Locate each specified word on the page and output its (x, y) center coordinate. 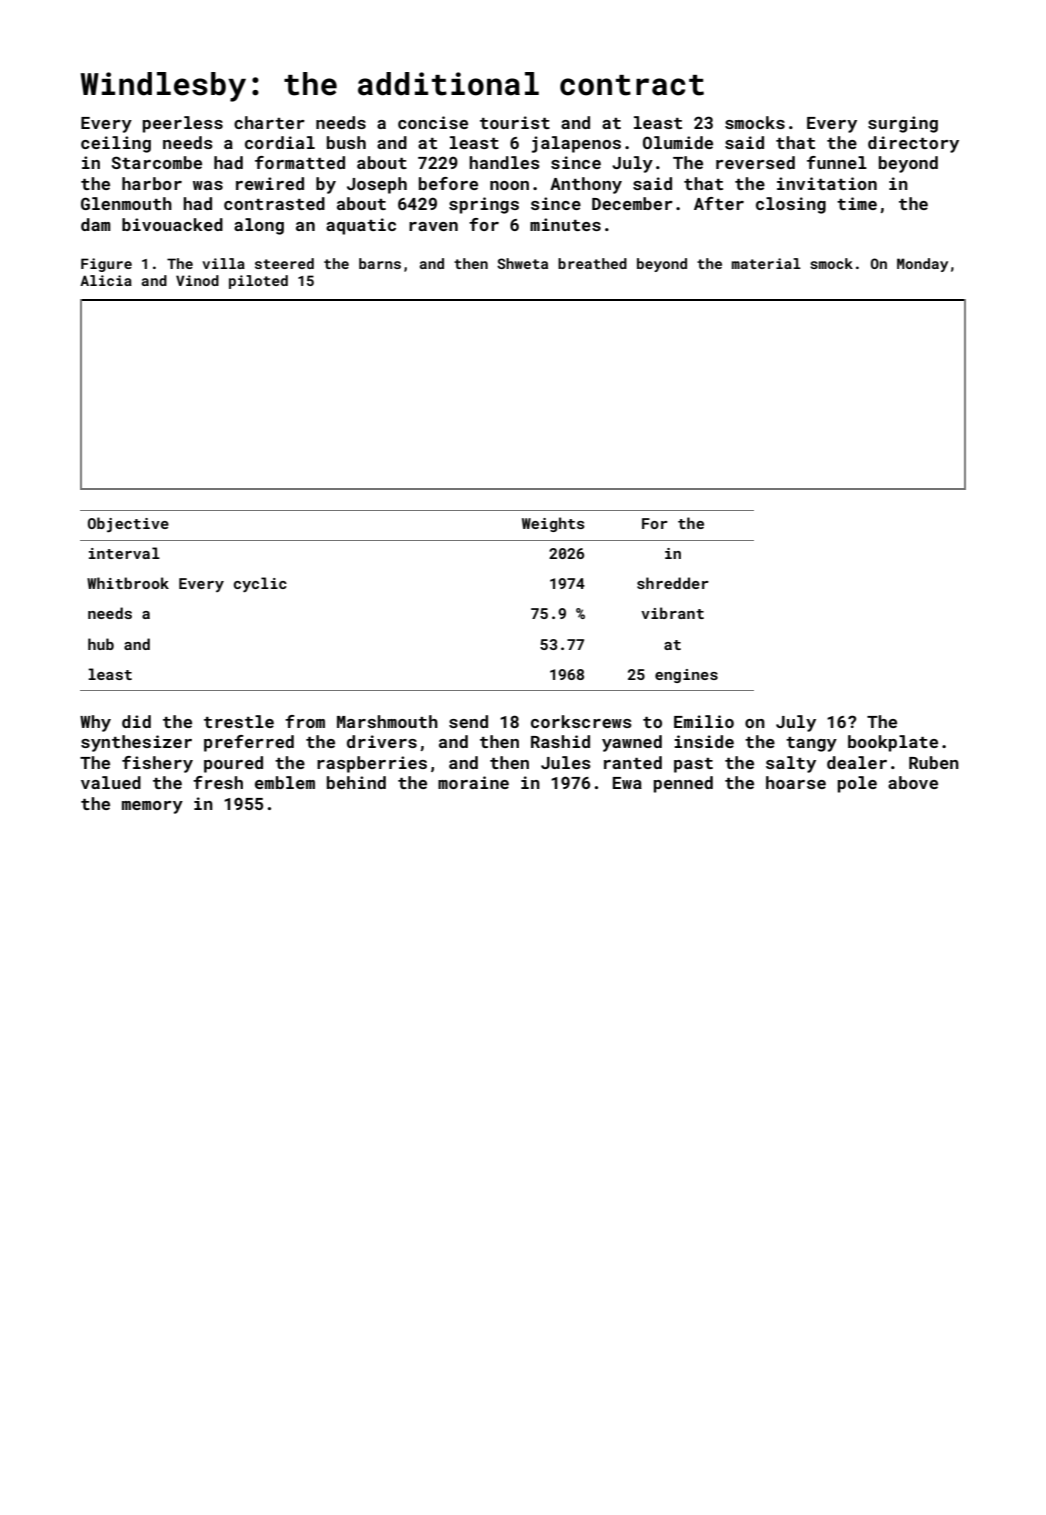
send (468, 721)
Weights (553, 524)
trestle (239, 721)
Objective (128, 524)
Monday (922, 265)
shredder (673, 583)
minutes (565, 224)
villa (223, 263)
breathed (592, 263)
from (305, 721)
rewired (270, 183)
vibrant (672, 613)
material (766, 263)
